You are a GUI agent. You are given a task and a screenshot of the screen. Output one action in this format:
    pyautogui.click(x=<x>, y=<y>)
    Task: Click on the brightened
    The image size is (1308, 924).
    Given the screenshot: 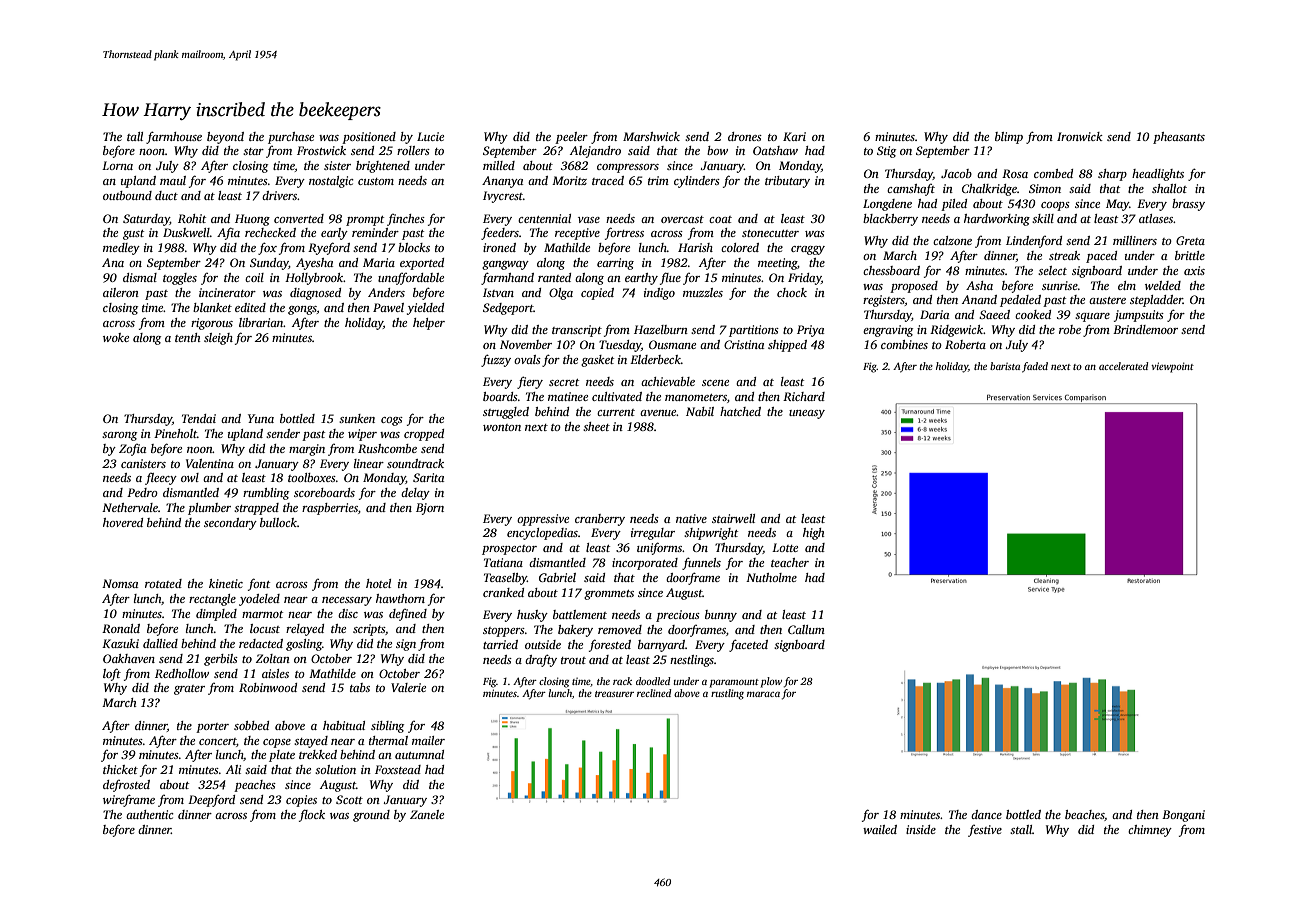 What is the action you would take?
    pyautogui.click(x=383, y=167)
